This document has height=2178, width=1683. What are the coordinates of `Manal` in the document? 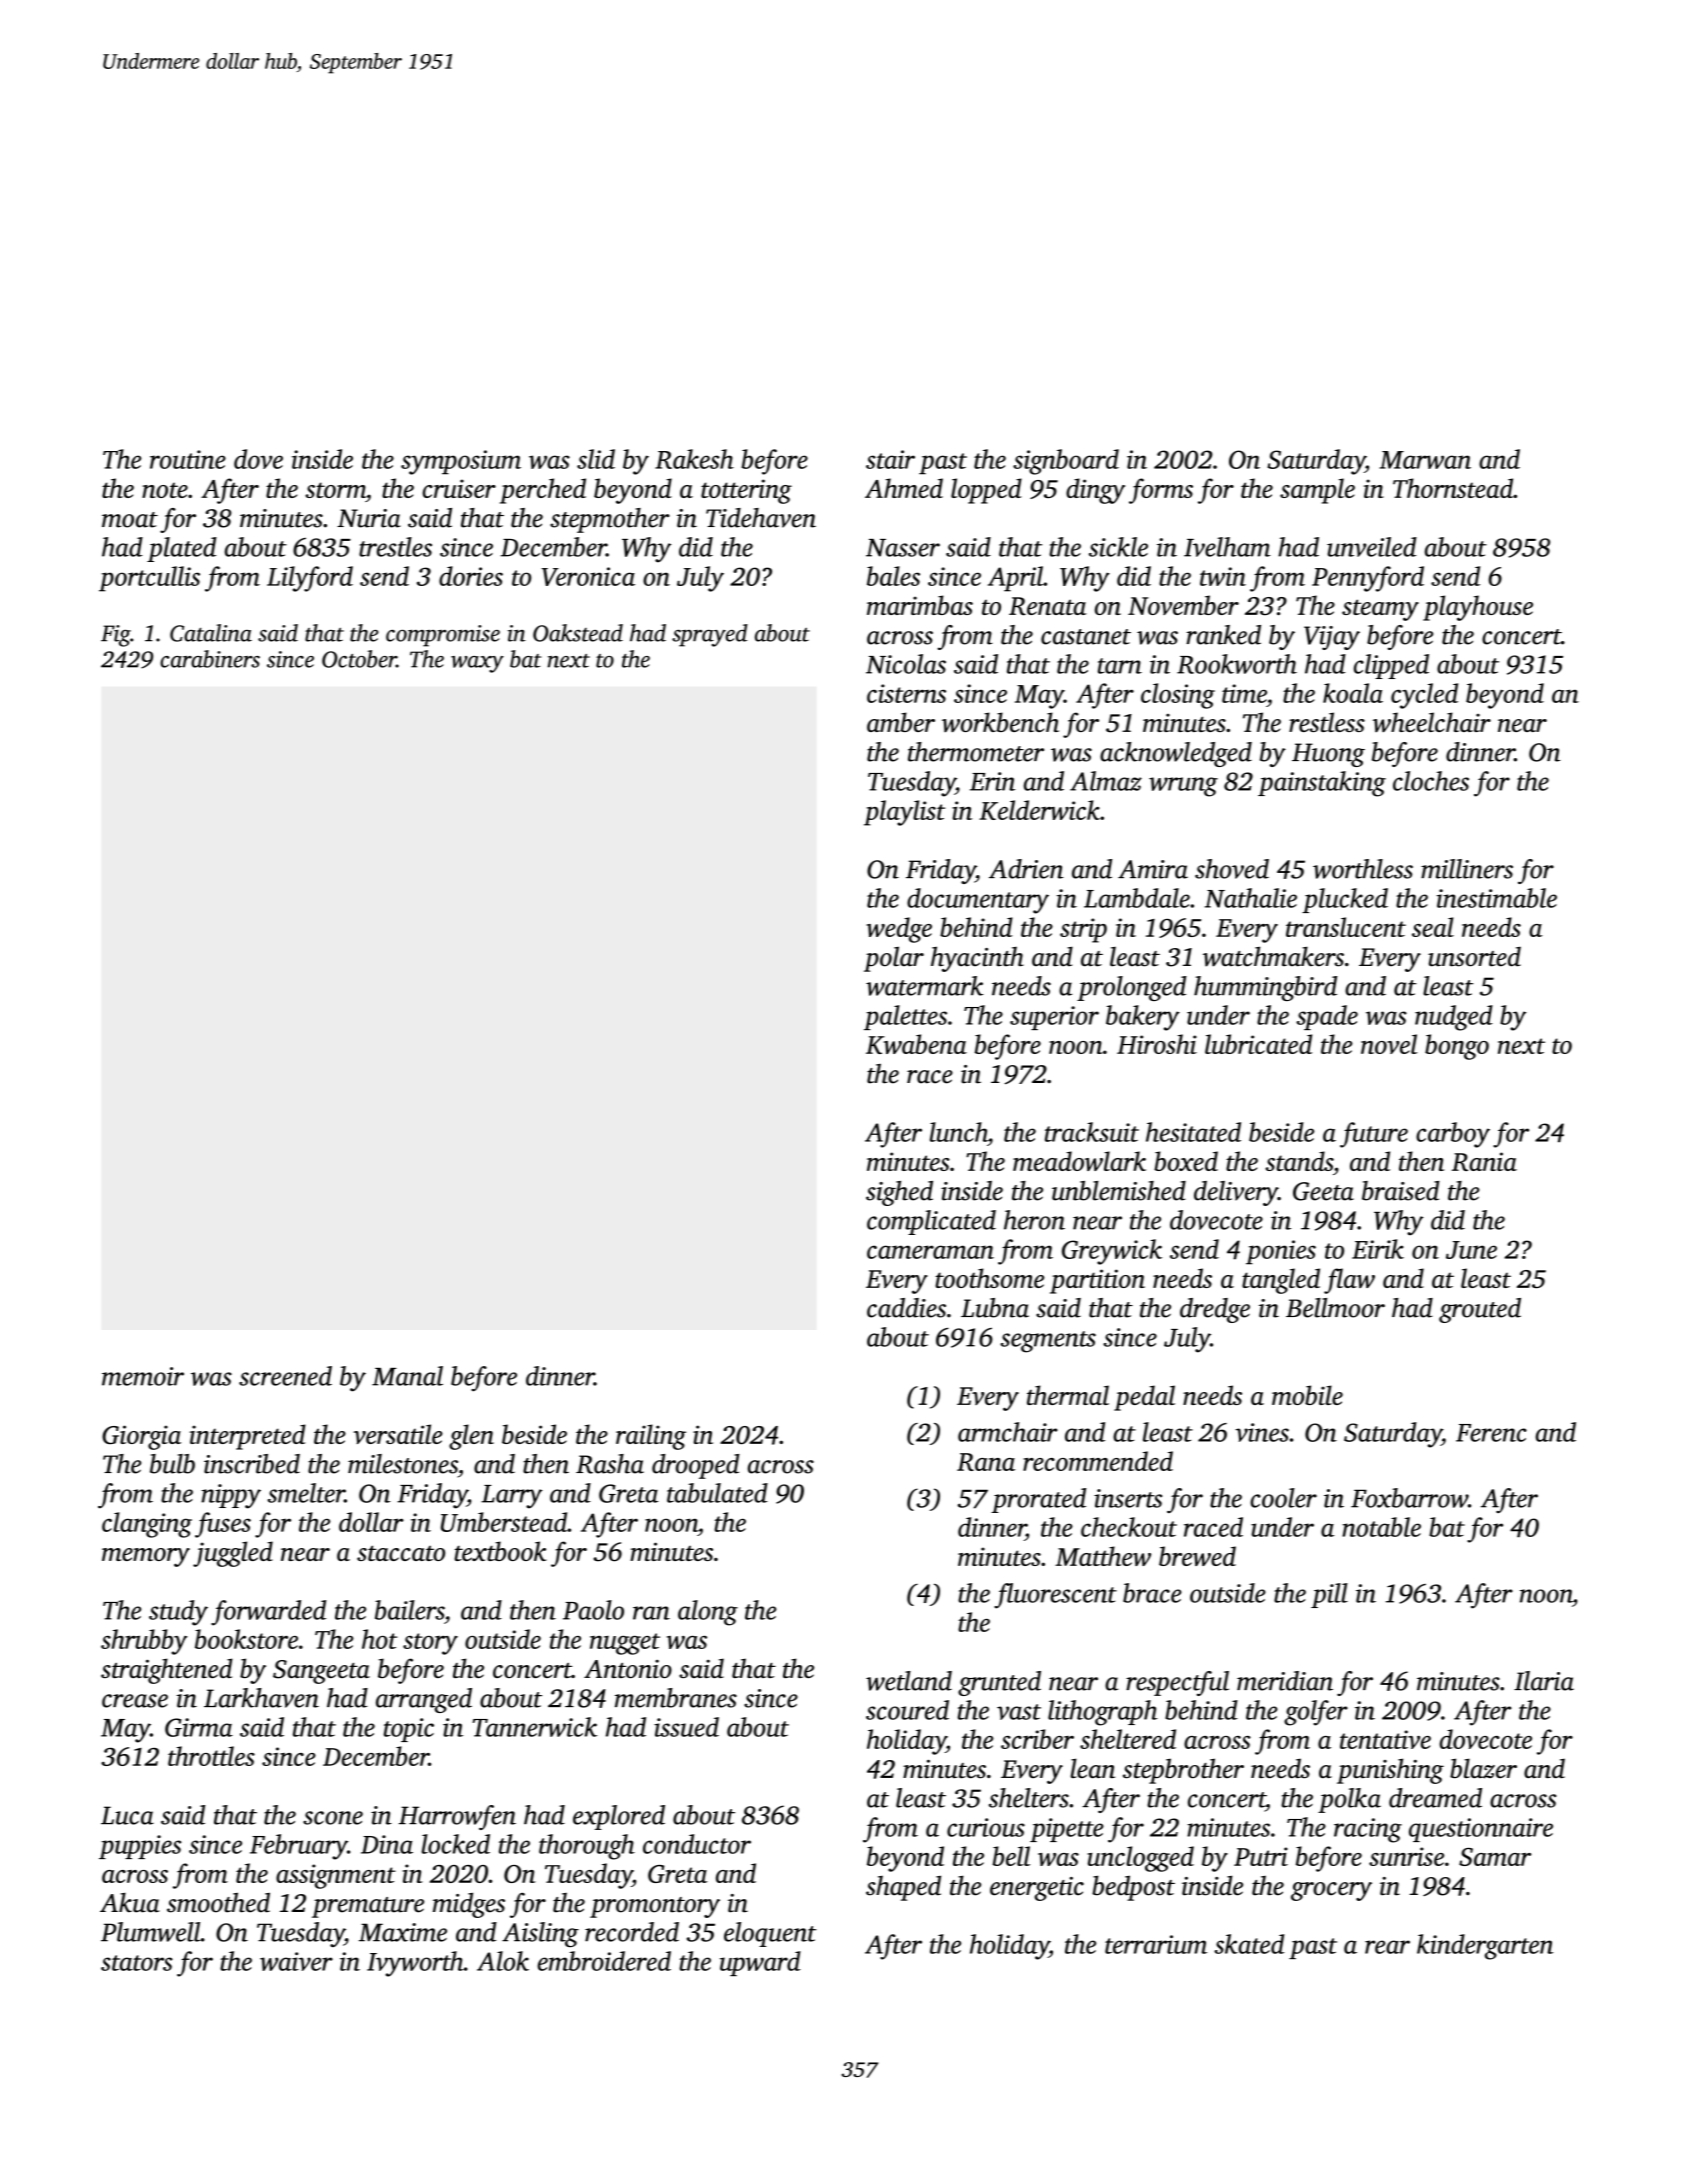 It's located at (407, 1376).
